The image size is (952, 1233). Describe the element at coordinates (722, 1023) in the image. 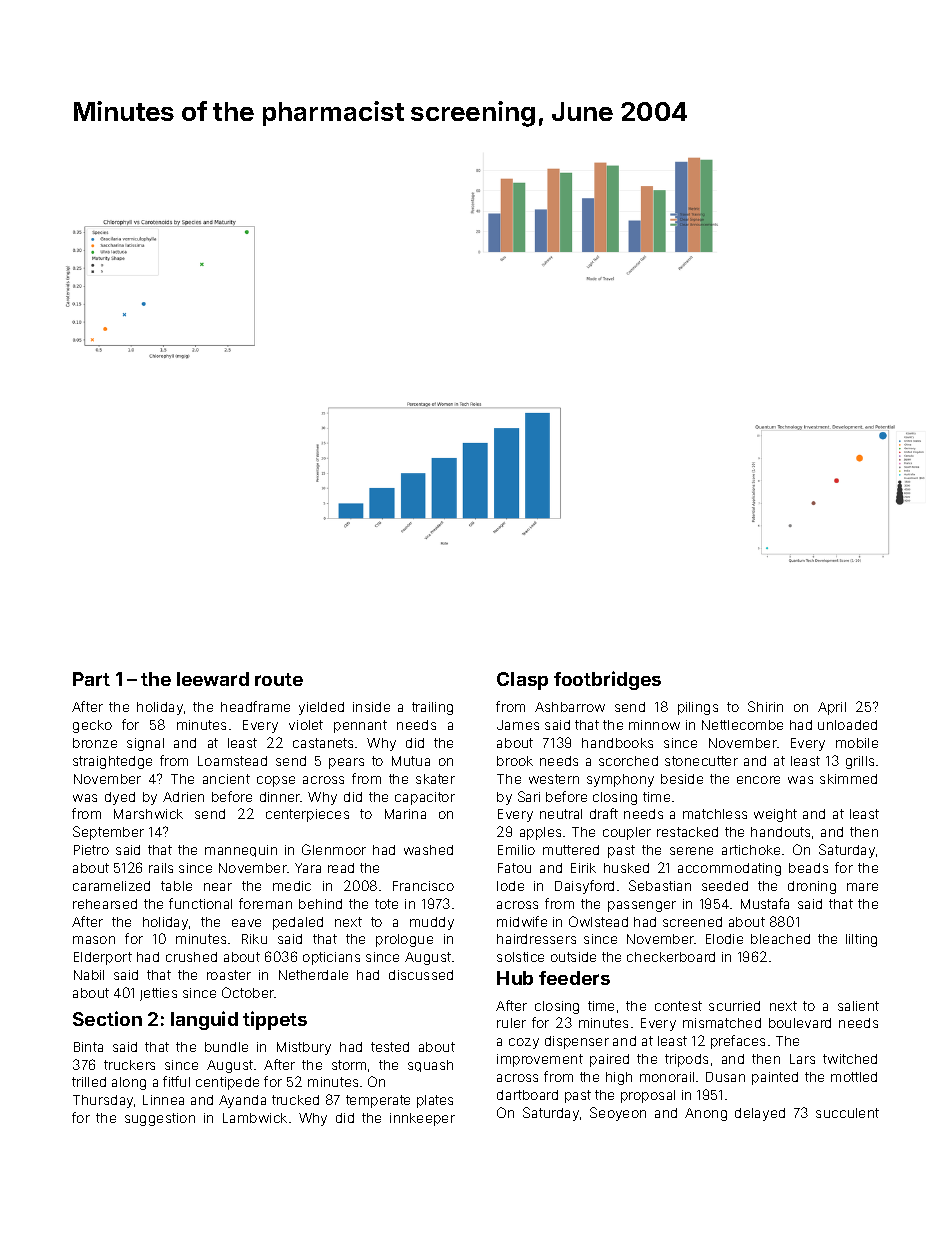

I see `mismatched` at that location.
